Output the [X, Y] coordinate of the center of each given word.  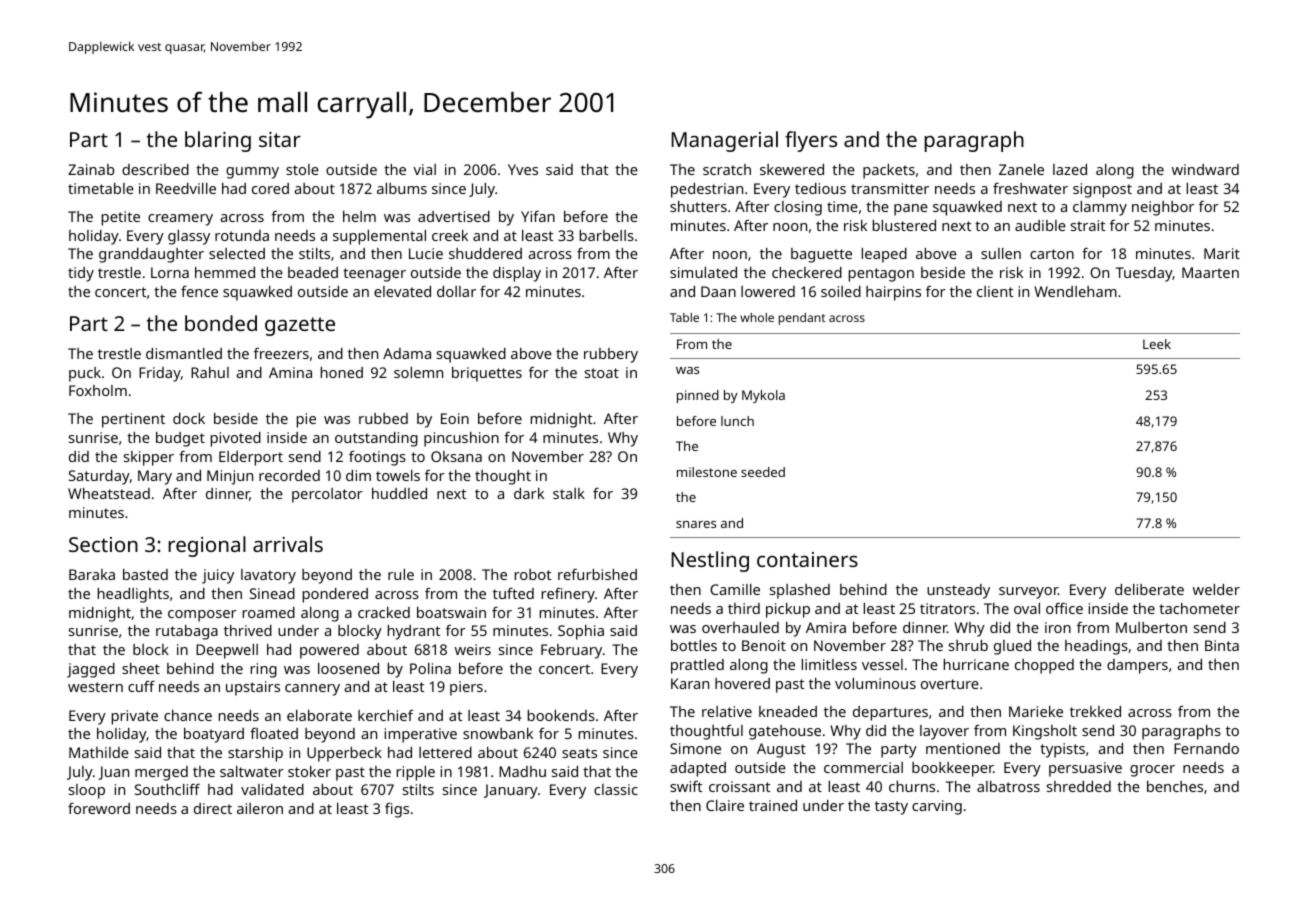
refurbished [597, 574]
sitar [280, 139]
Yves [523, 169]
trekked [1095, 711]
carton [1052, 254]
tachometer [1199, 608]
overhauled [740, 627]
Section [103, 544]
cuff [141, 686]
